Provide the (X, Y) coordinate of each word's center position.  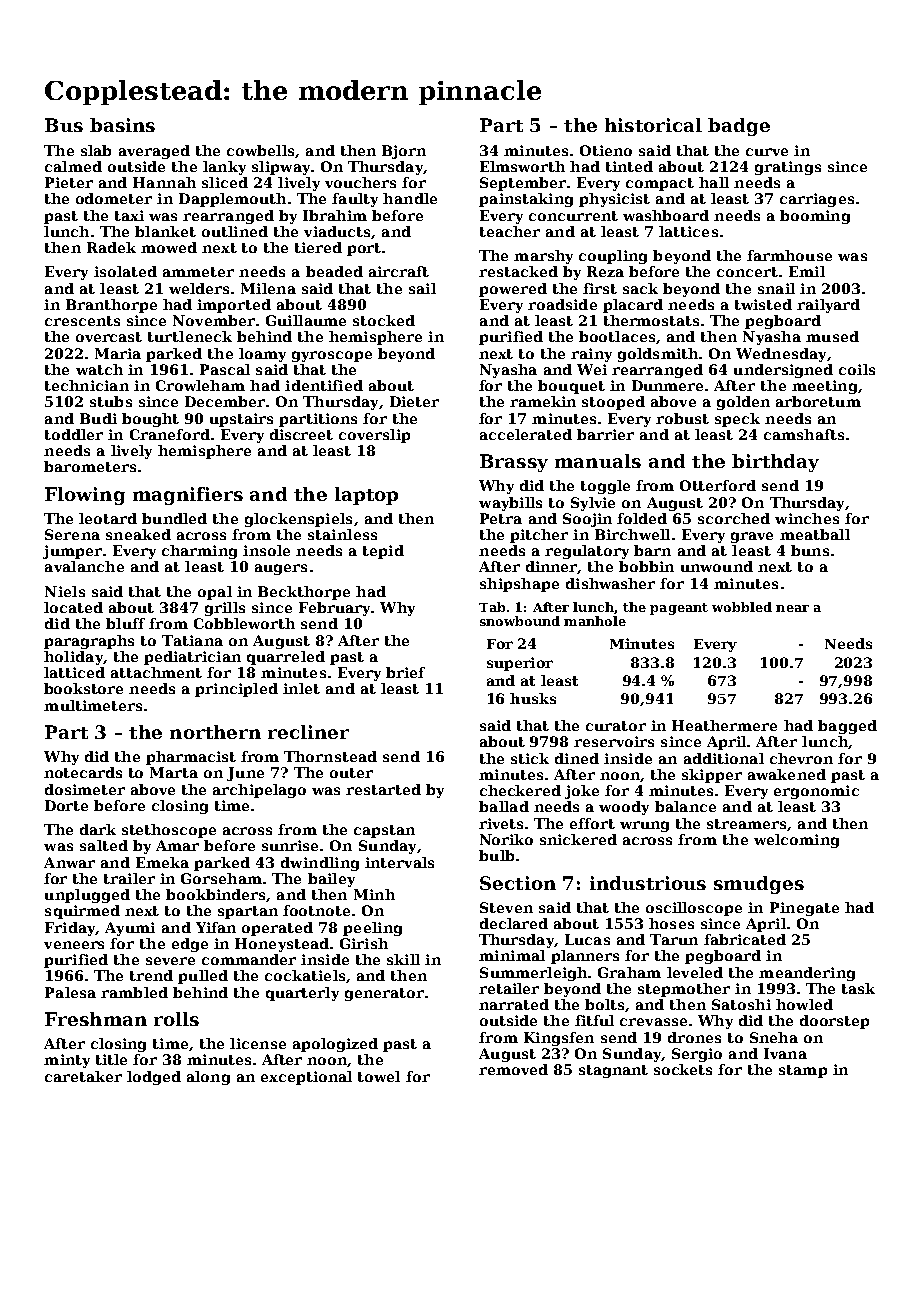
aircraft (399, 271)
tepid (383, 552)
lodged (154, 1078)
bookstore (83, 688)
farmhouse (789, 255)
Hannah (164, 182)
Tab (492, 607)
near (792, 608)
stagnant (613, 1071)
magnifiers (188, 496)
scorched (734, 518)
